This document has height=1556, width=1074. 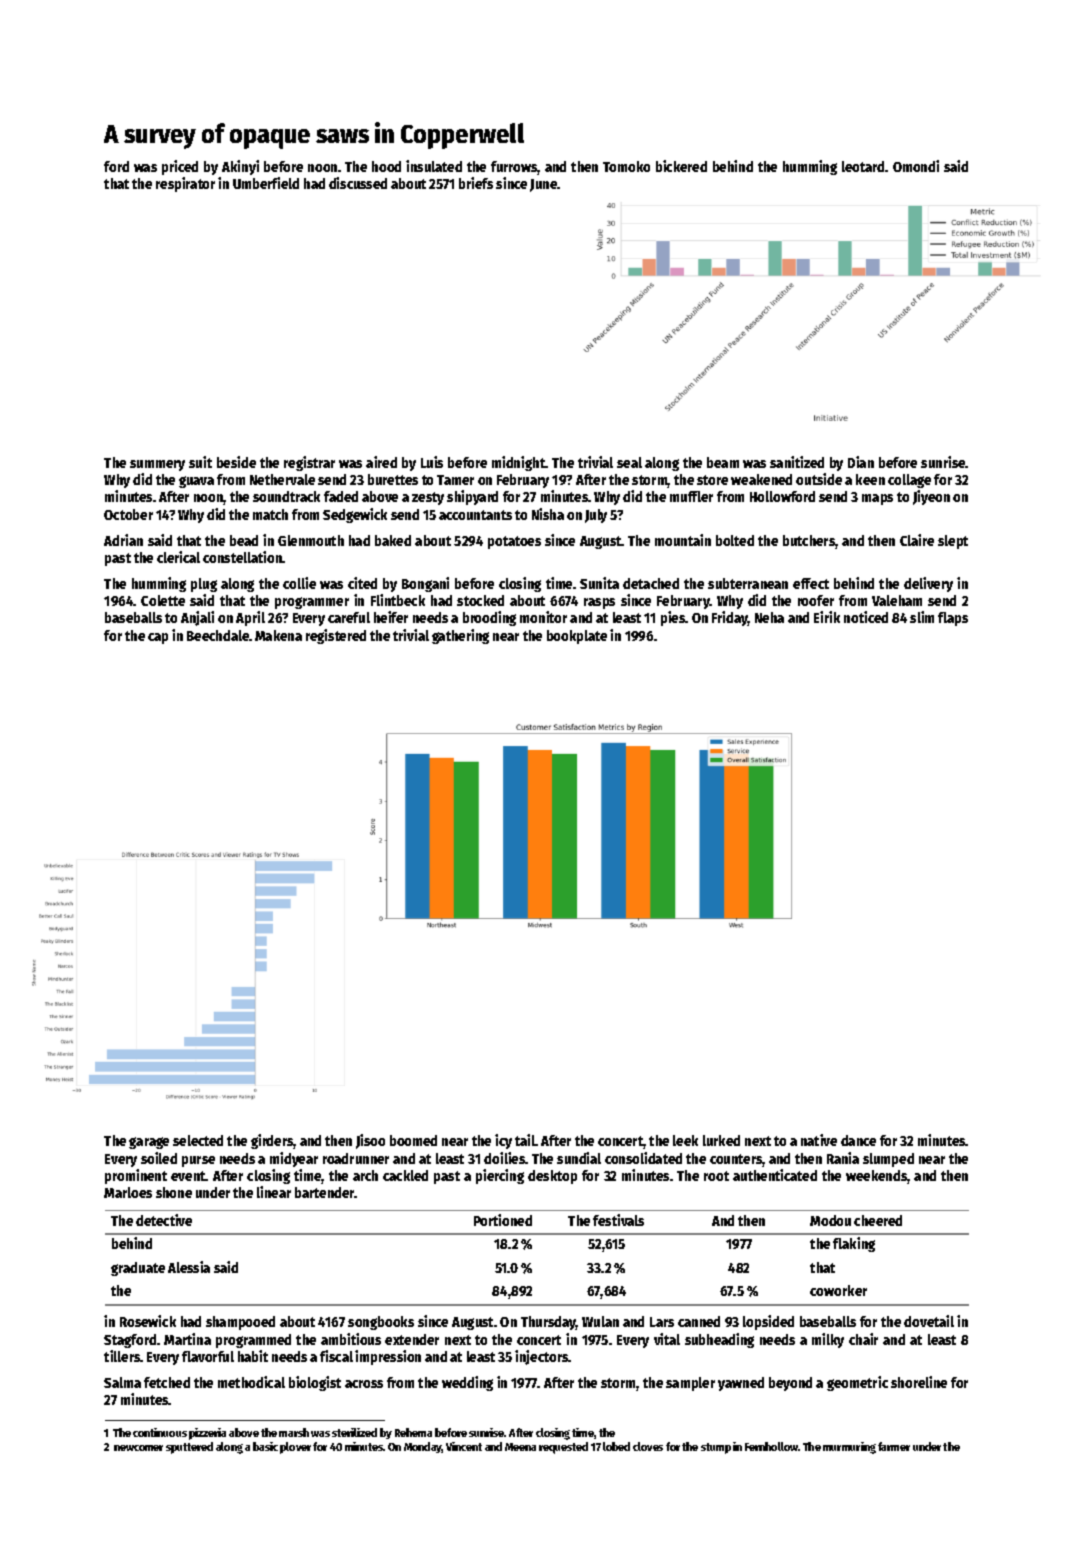 What do you see at coordinates (577, 637) in the document?
I see `bookplate` at bounding box center [577, 637].
